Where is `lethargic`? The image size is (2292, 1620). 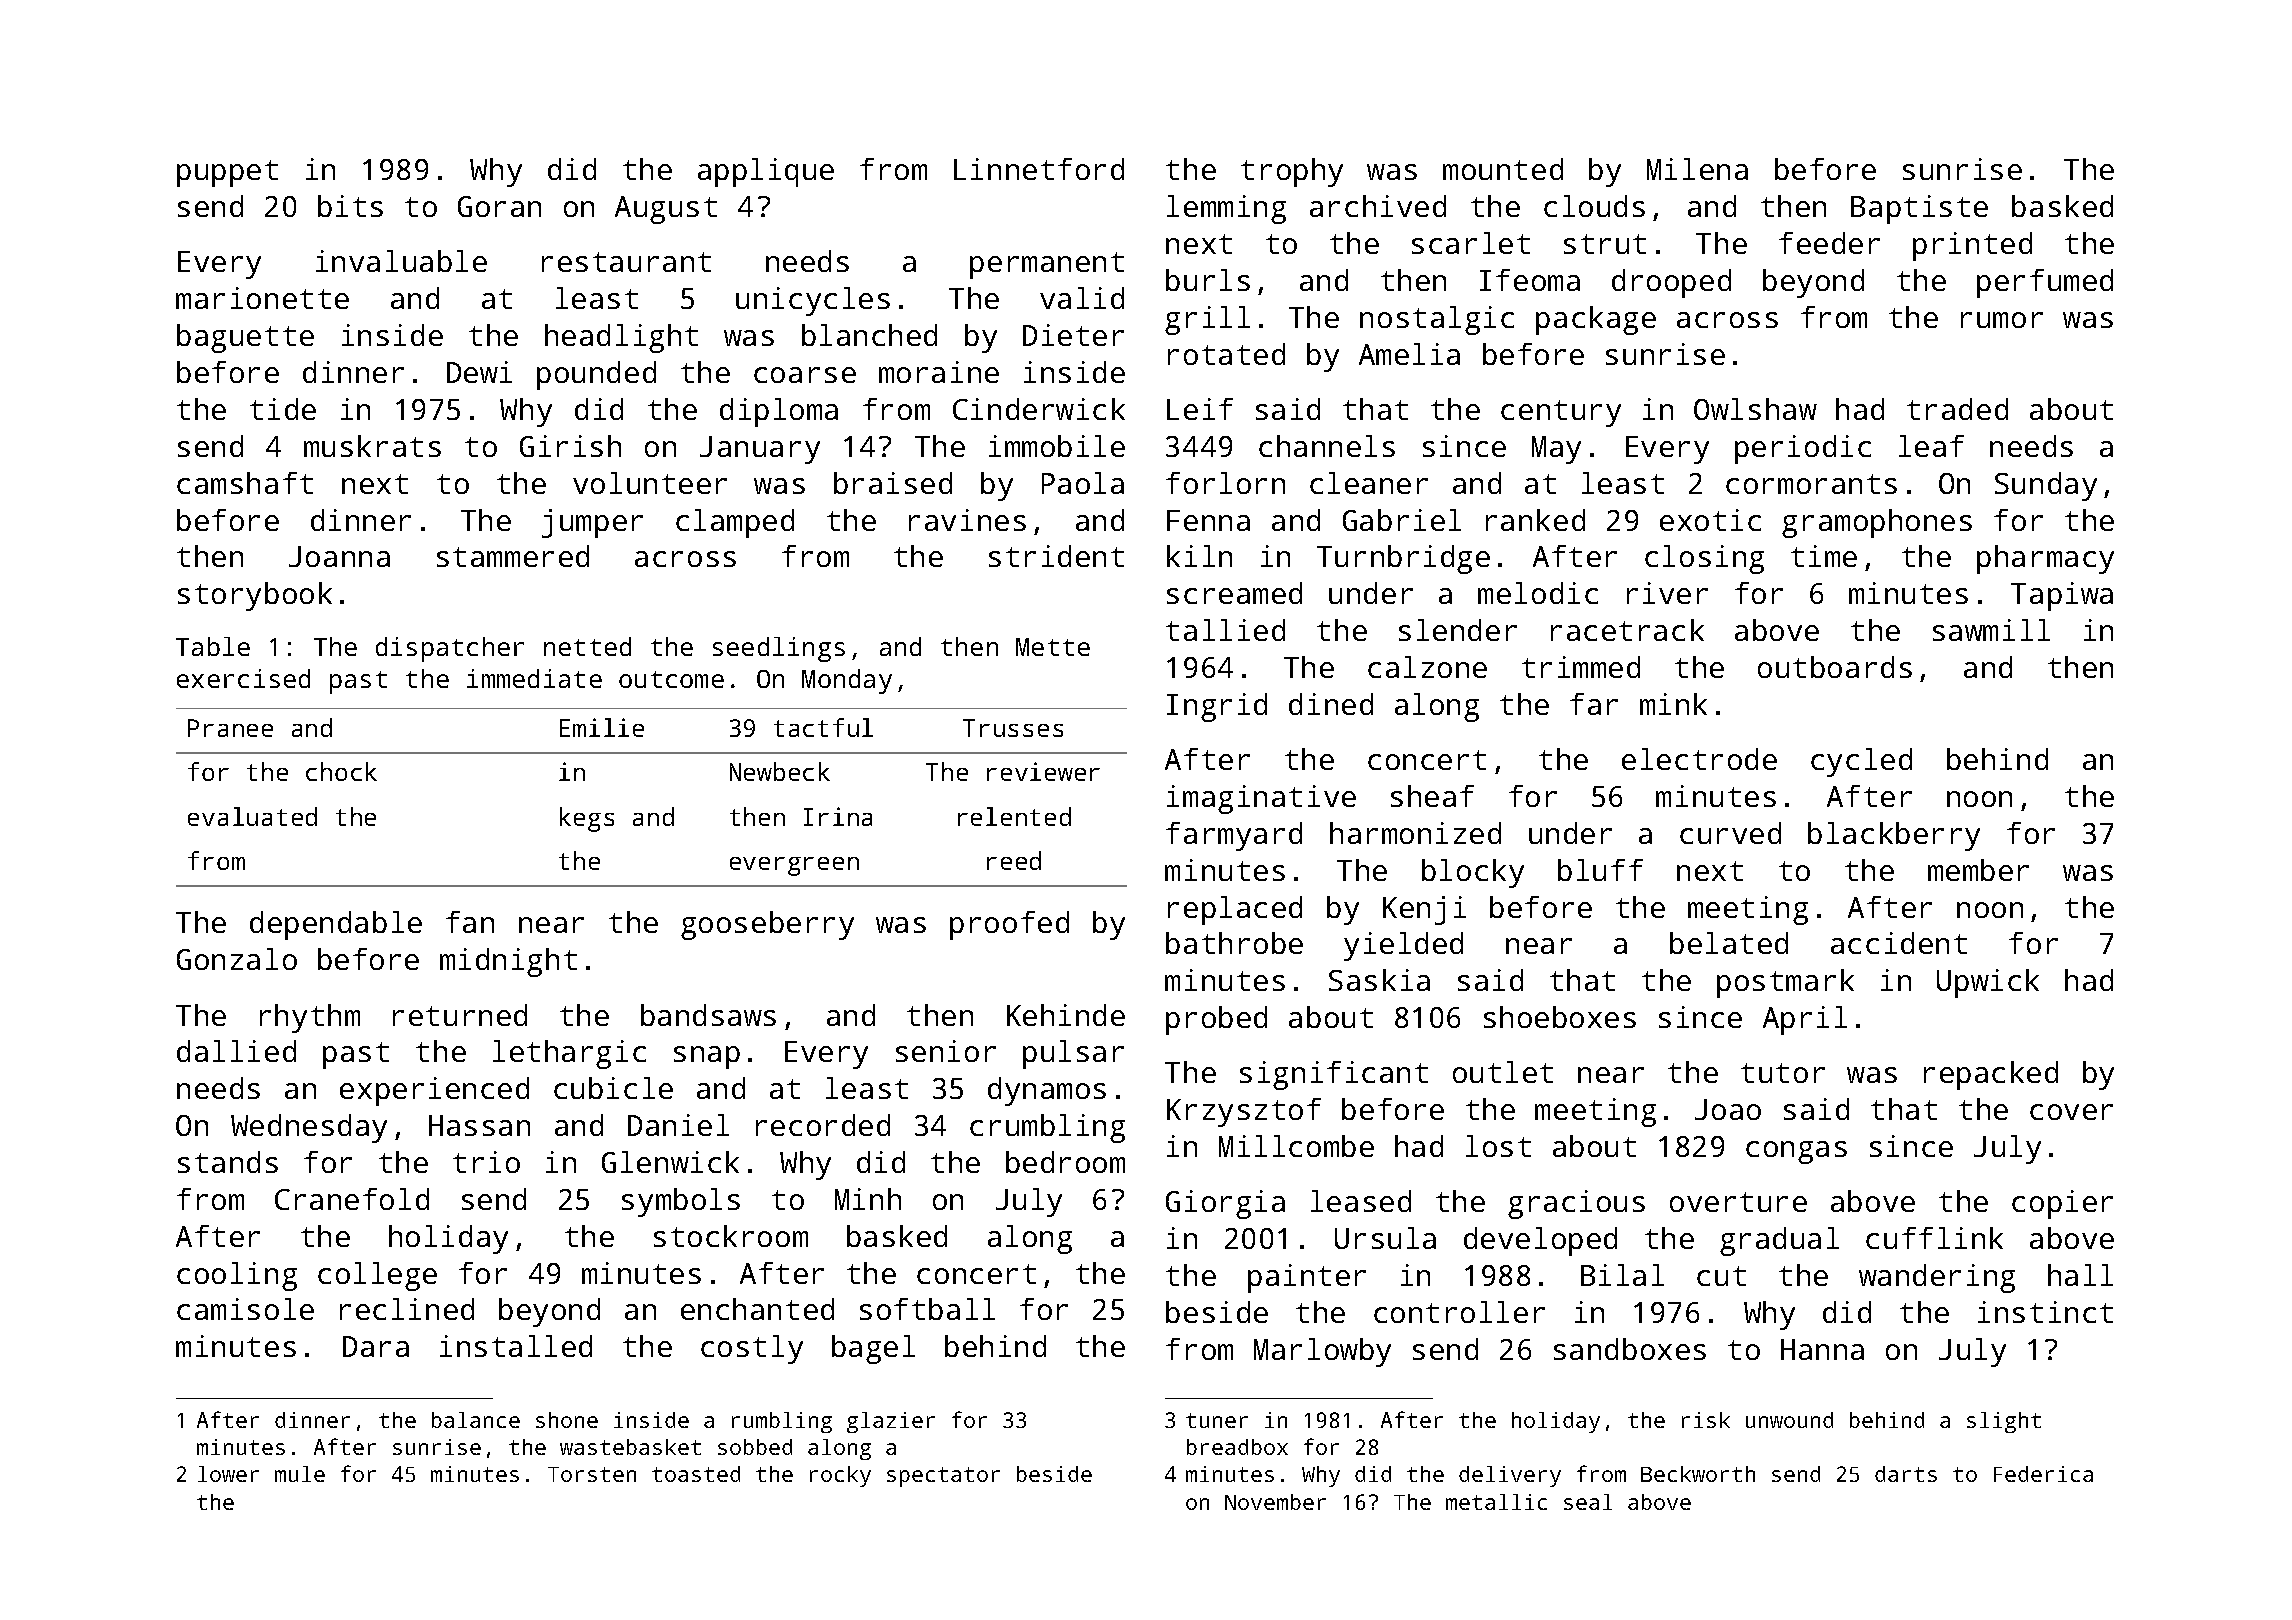
lethargic is located at coordinates (569, 1054).
